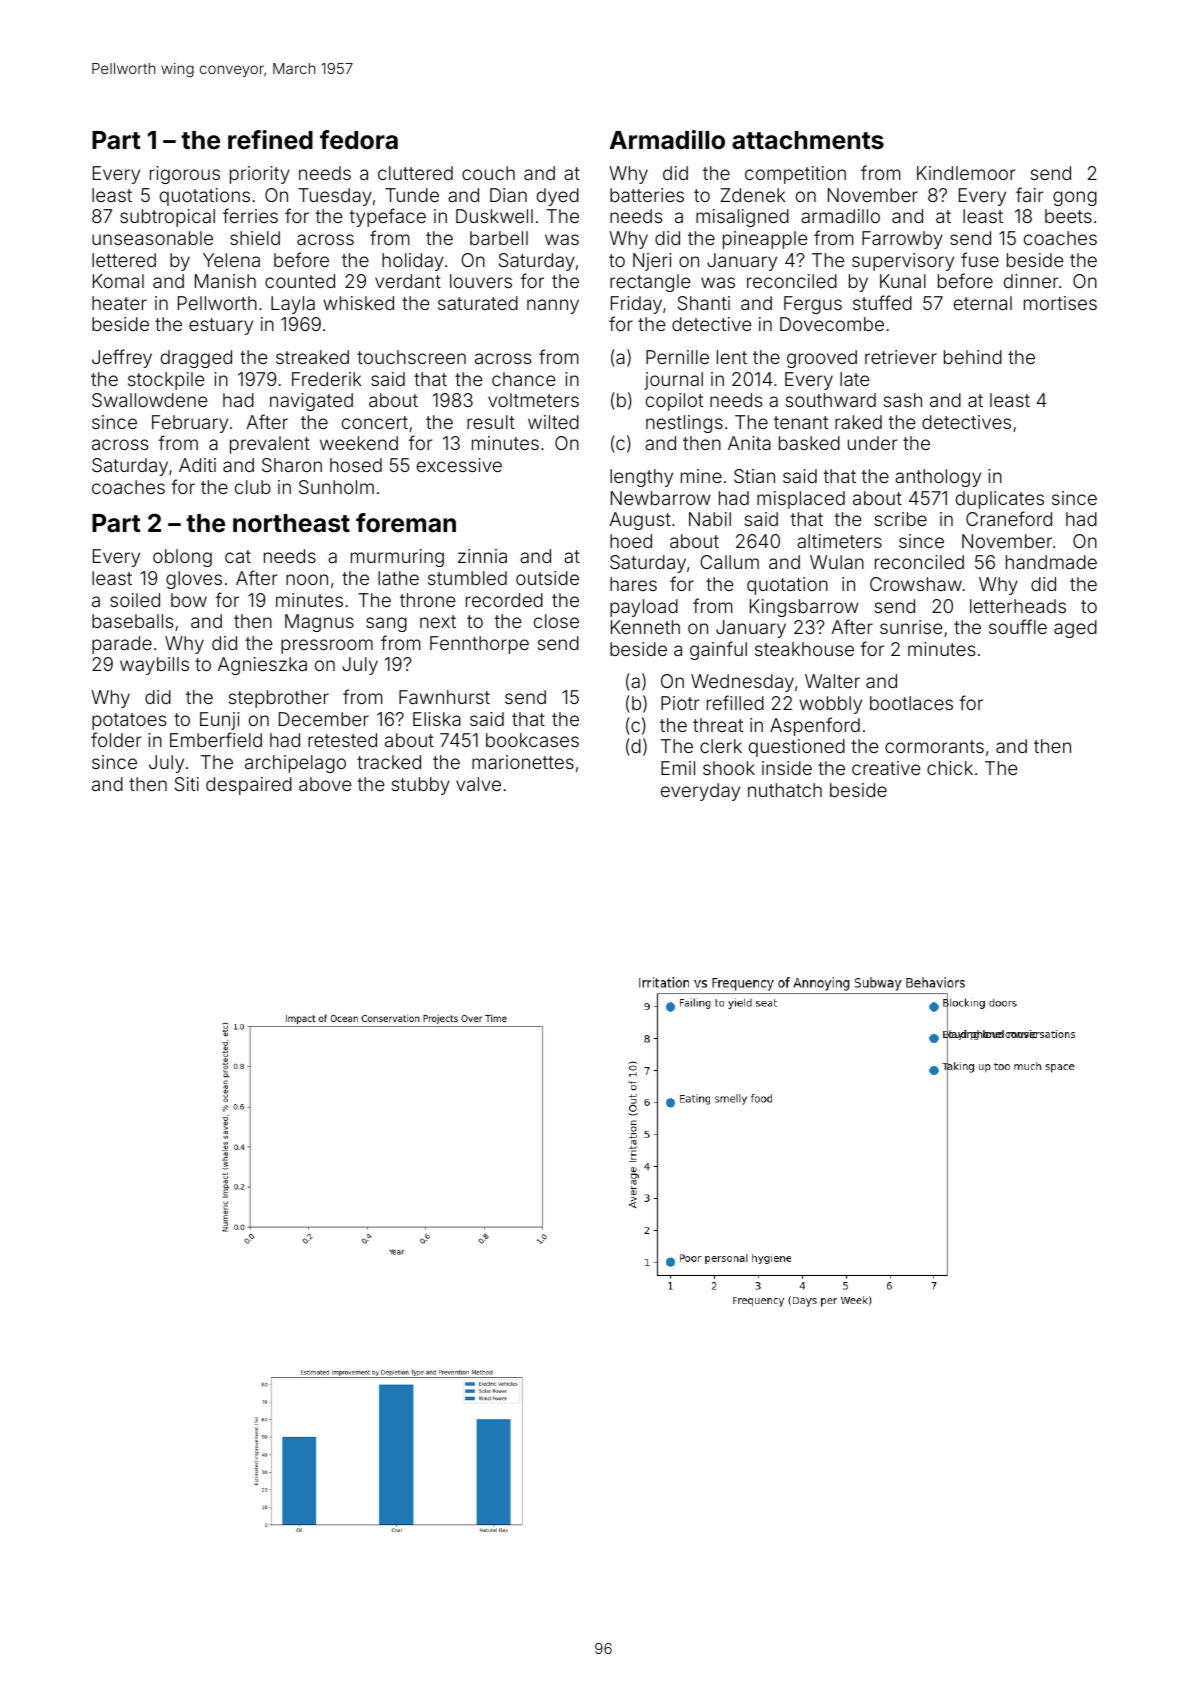  I want to click on excessive, so click(459, 465).
